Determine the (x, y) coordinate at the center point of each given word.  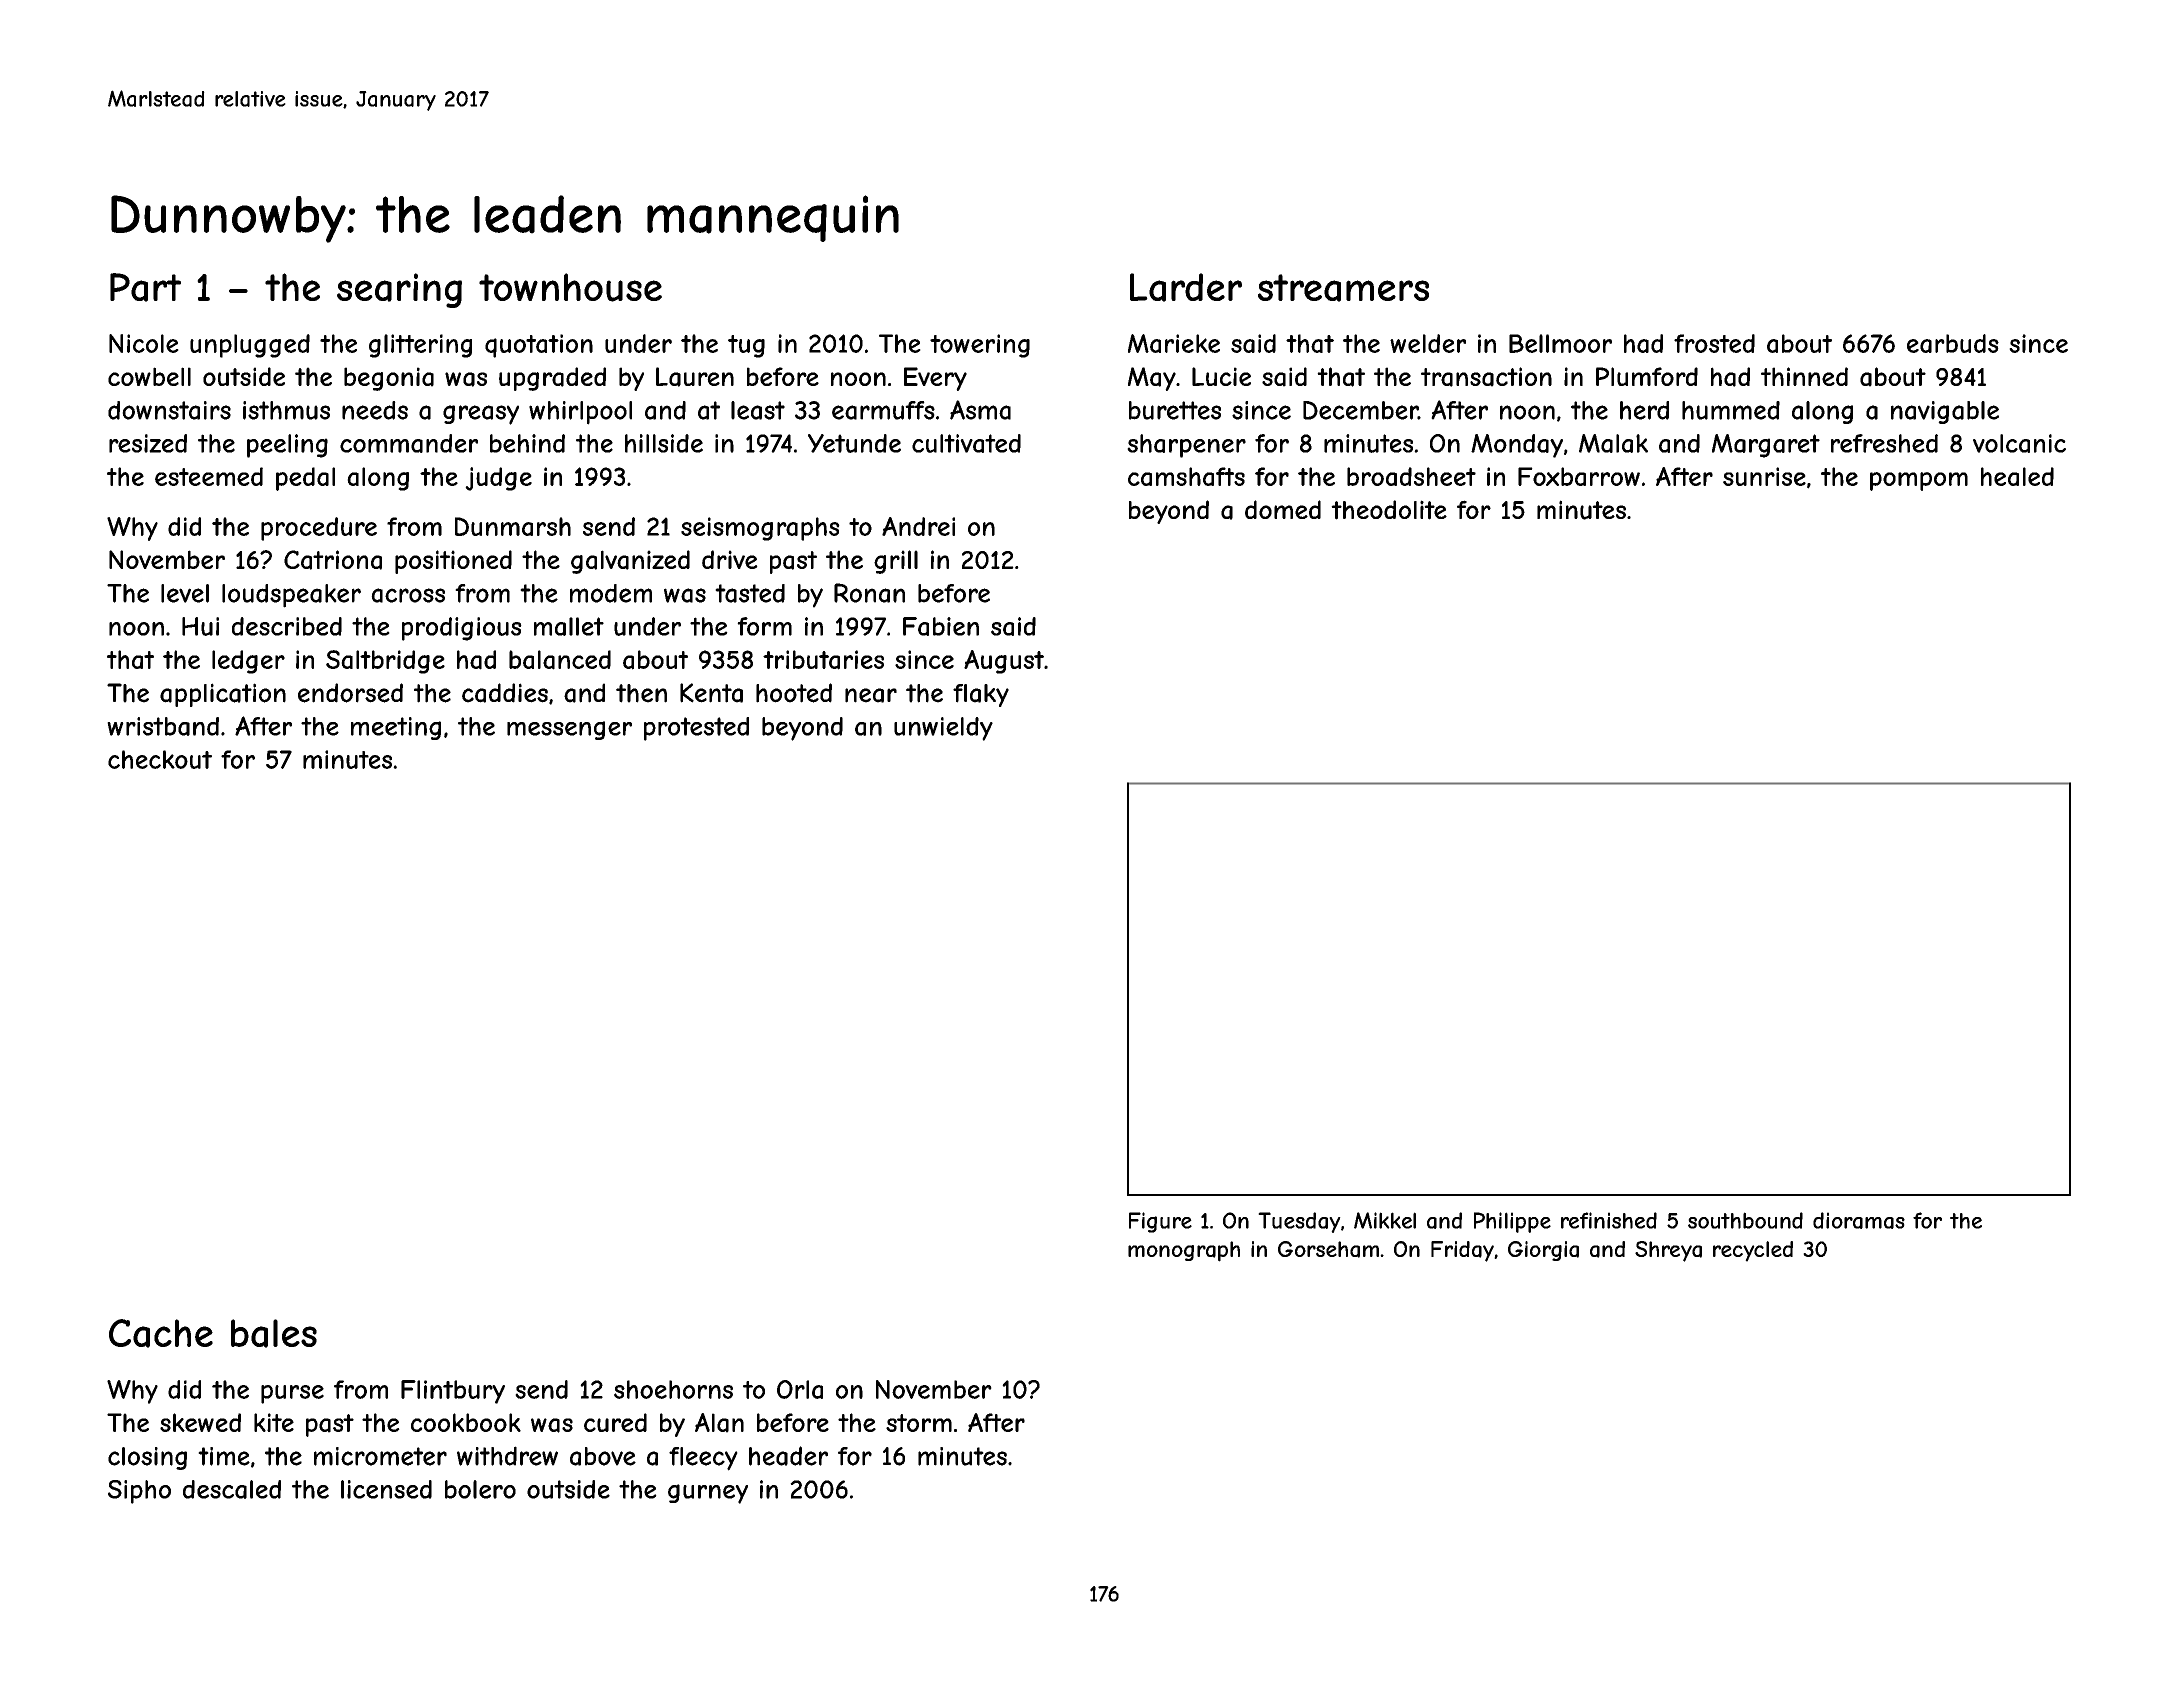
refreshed (1884, 443)
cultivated (966, 443)
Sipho (139, 1492)
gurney (708, 1494)
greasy (481, 415)
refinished (1609, 1220)
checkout (160, 759)
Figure (1160, 1222)
